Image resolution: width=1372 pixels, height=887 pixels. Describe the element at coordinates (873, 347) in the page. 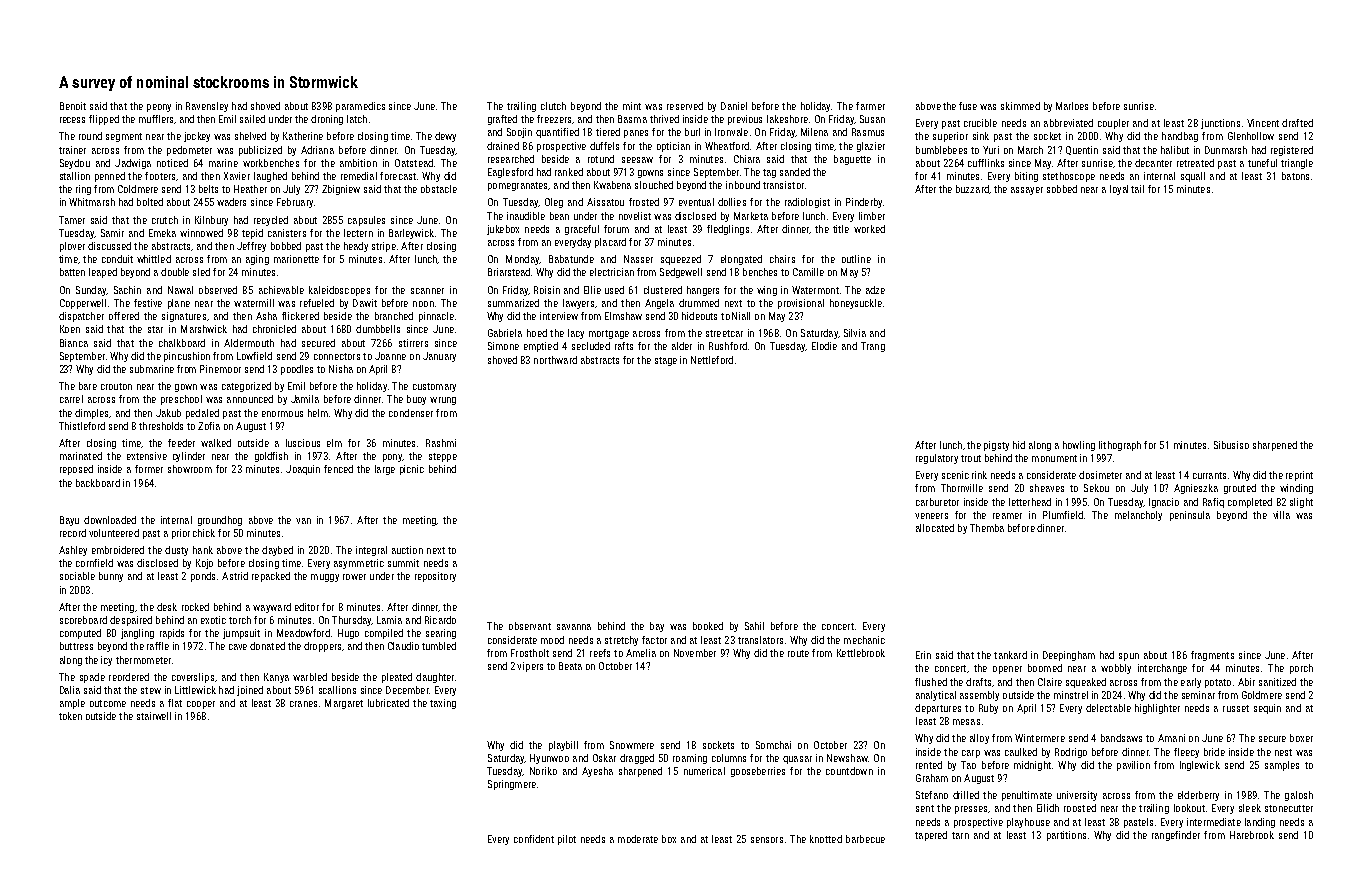

I see `Trang` at that location.
